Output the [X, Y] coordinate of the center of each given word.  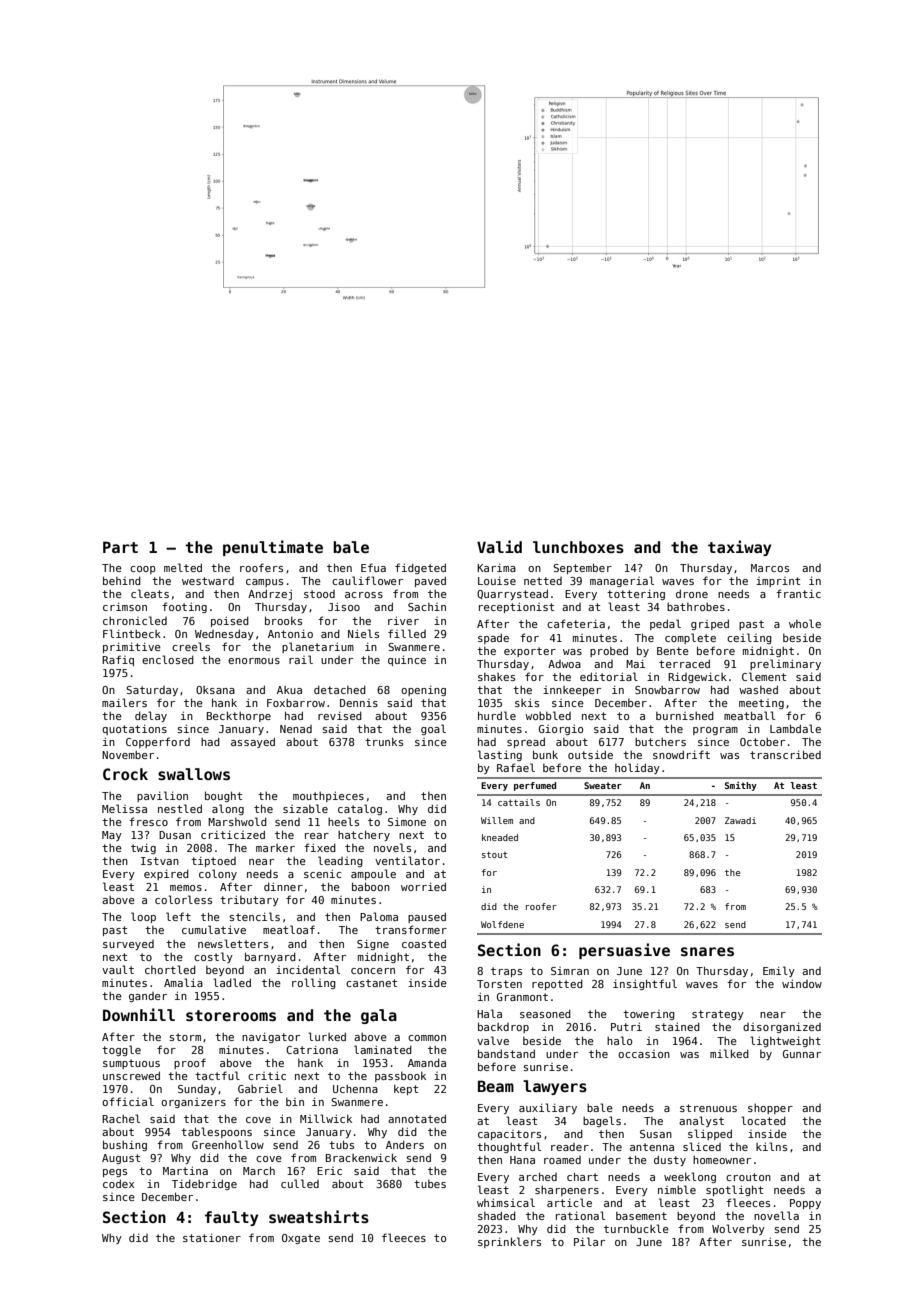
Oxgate [301, 1239]
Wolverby [738, 1229]
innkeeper [572, 691]
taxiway [739, 548]
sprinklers [509, 1242]
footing [184, 607]
